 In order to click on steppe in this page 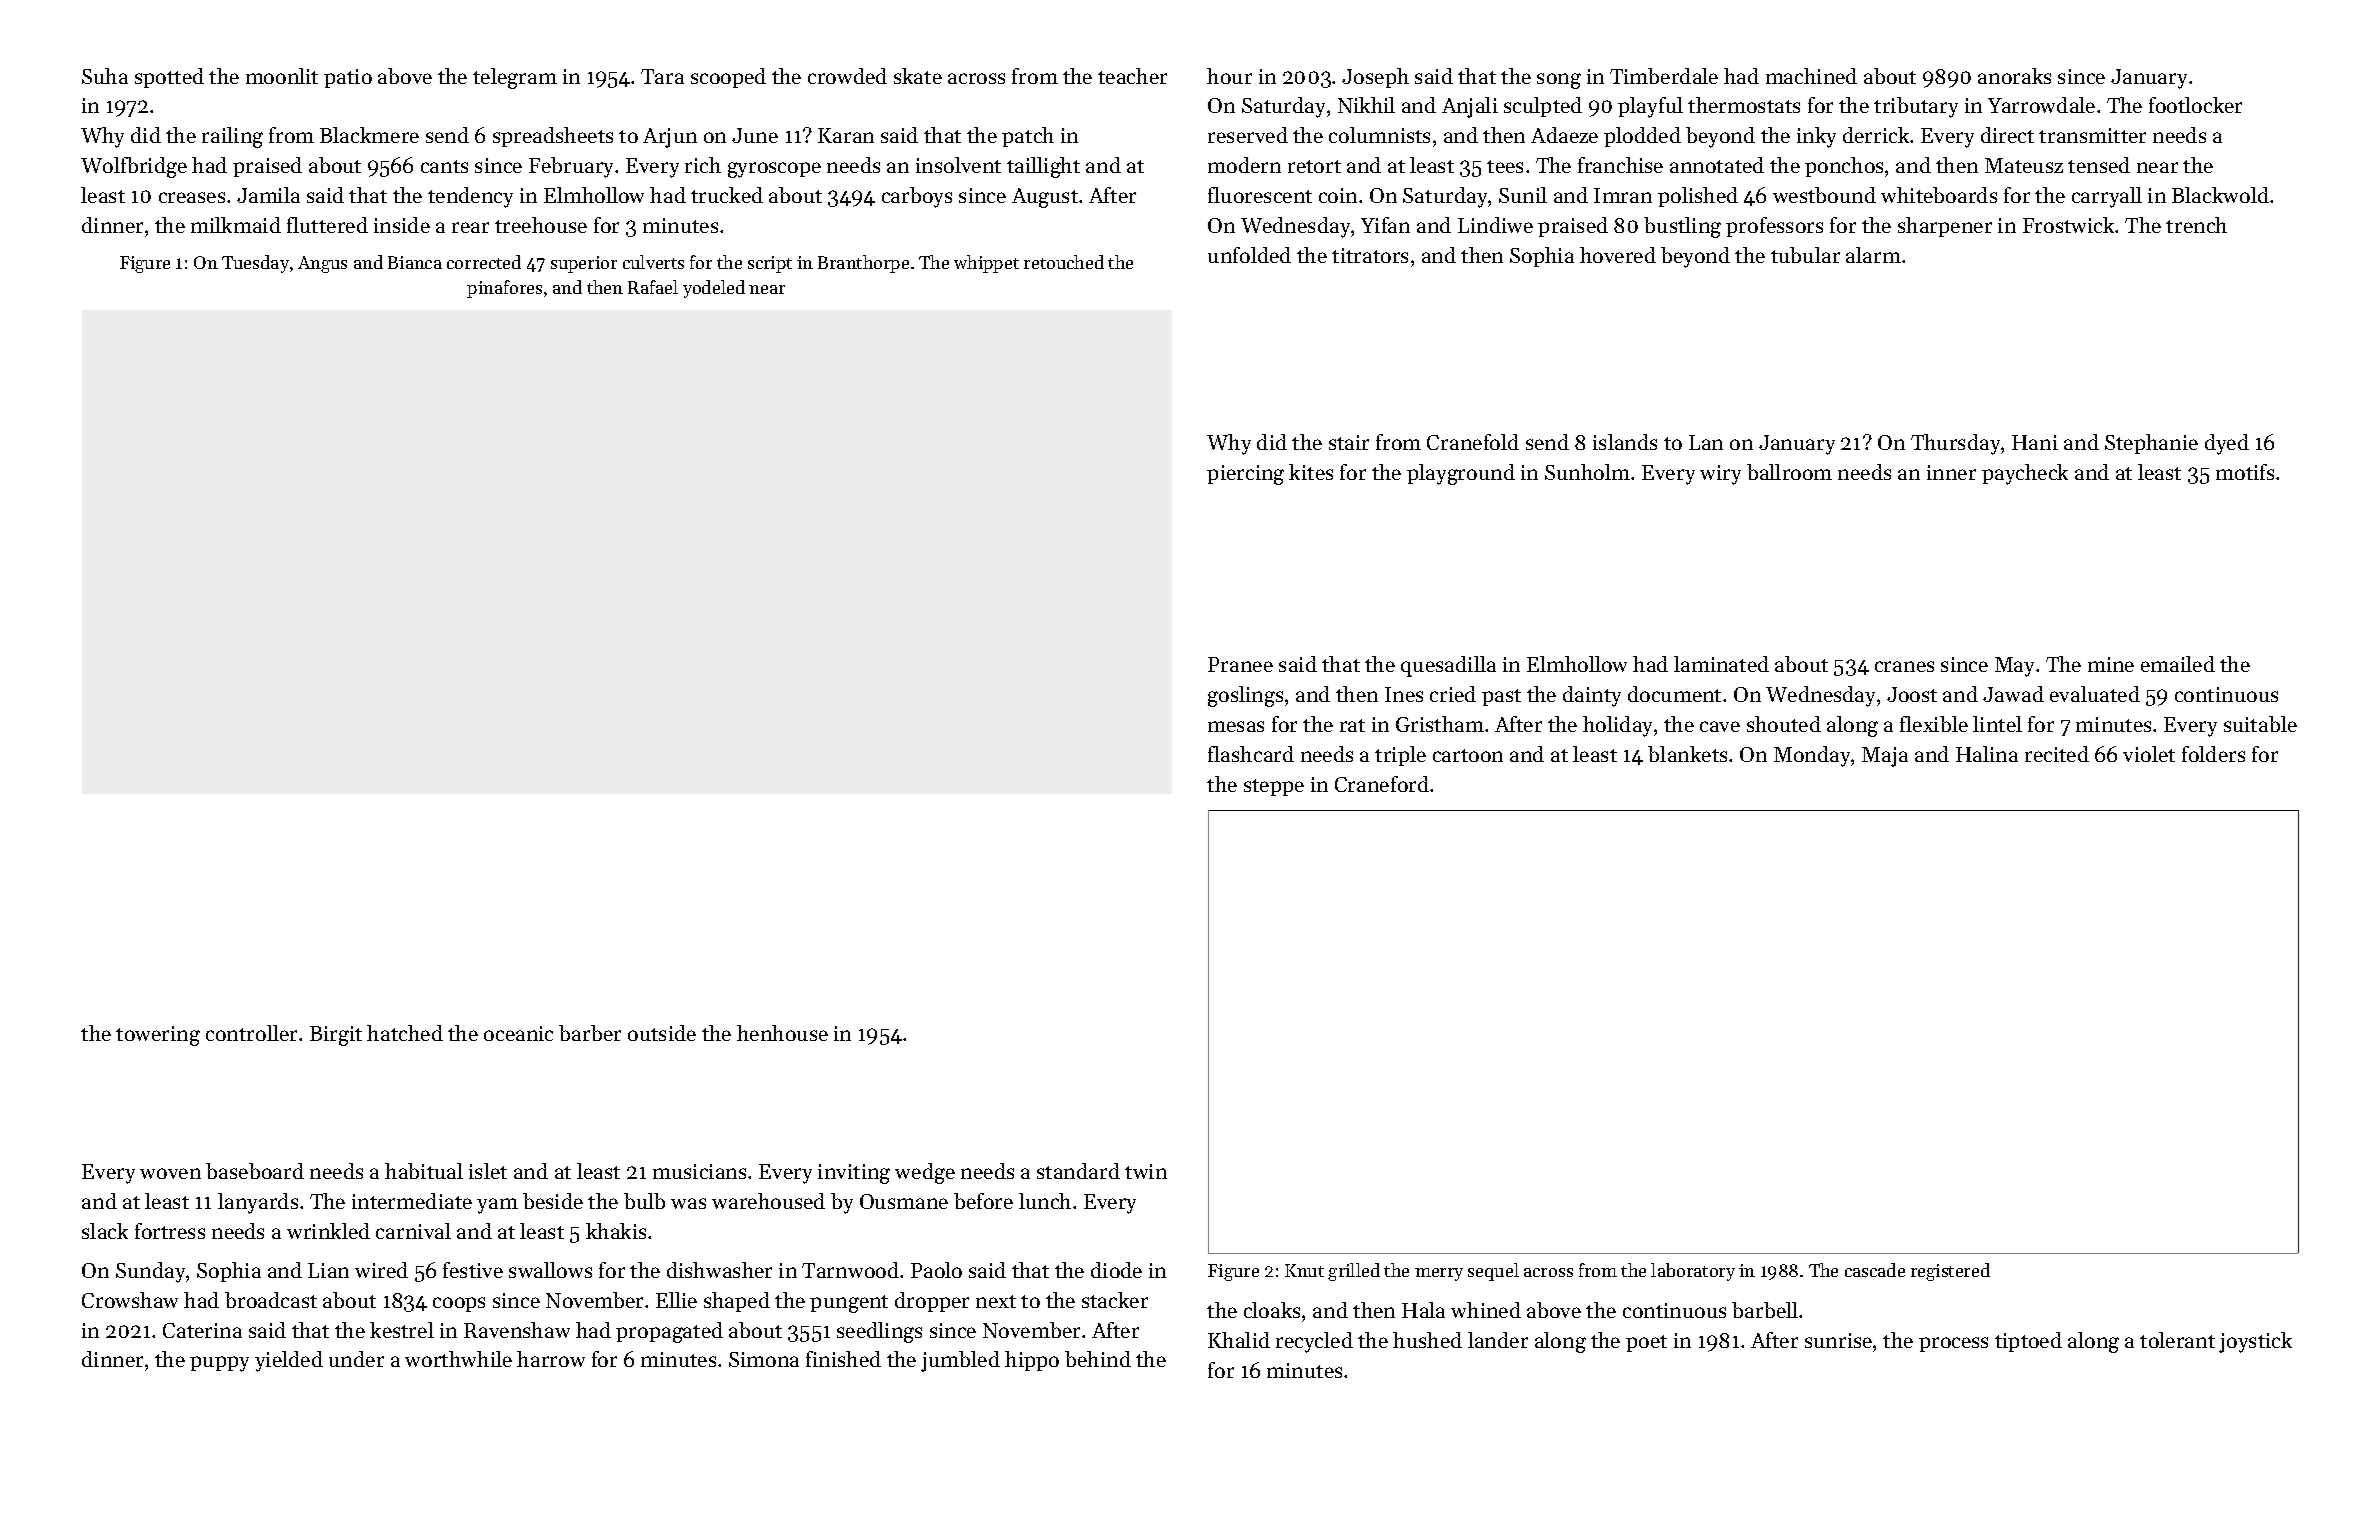, I will do `click(1274, 787)`.
